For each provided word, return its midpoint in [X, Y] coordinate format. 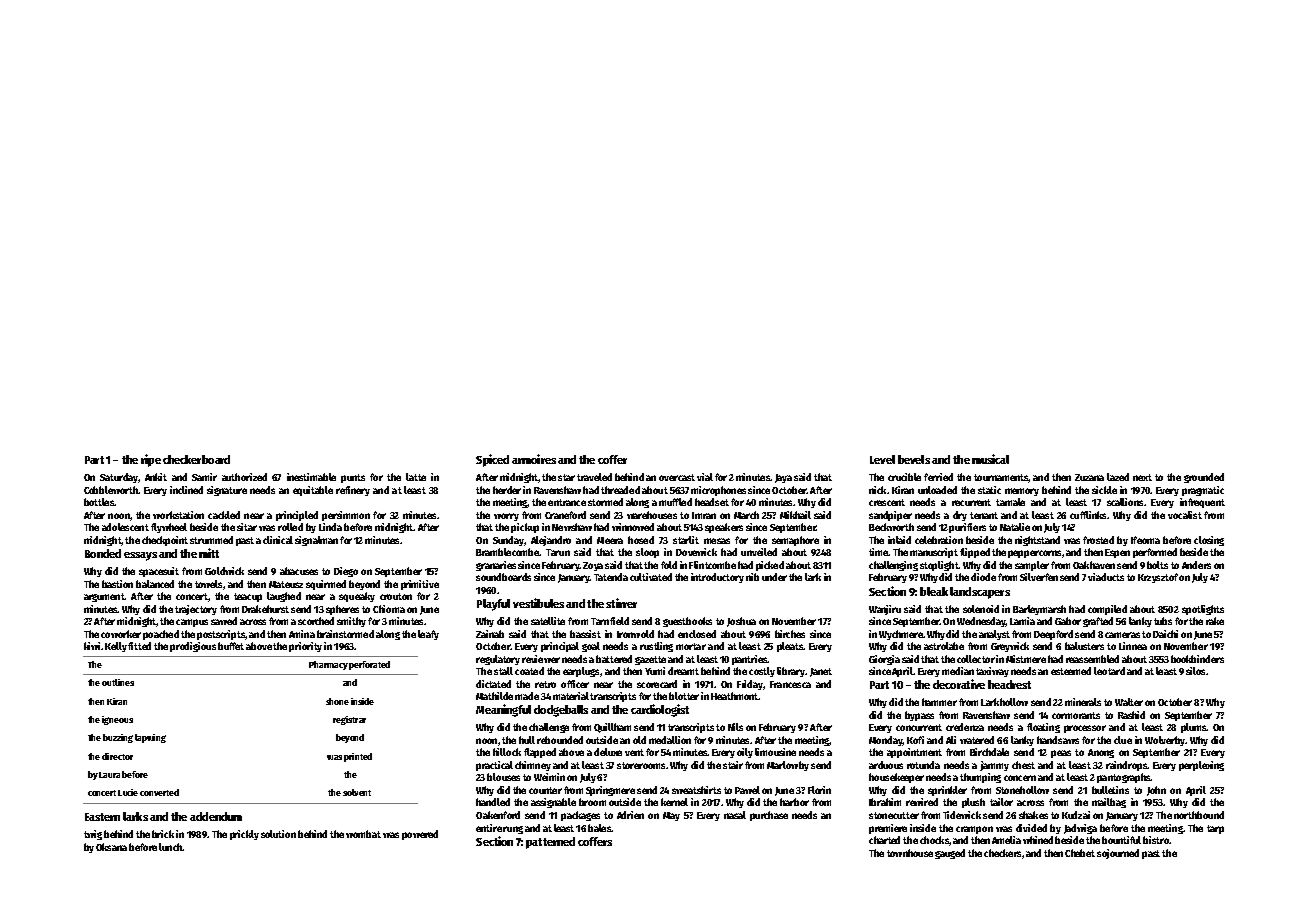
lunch [170, 847]
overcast [677, 477]
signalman [316, 541]
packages [580, 816]
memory [1022, 492]
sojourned [1118, 854]
